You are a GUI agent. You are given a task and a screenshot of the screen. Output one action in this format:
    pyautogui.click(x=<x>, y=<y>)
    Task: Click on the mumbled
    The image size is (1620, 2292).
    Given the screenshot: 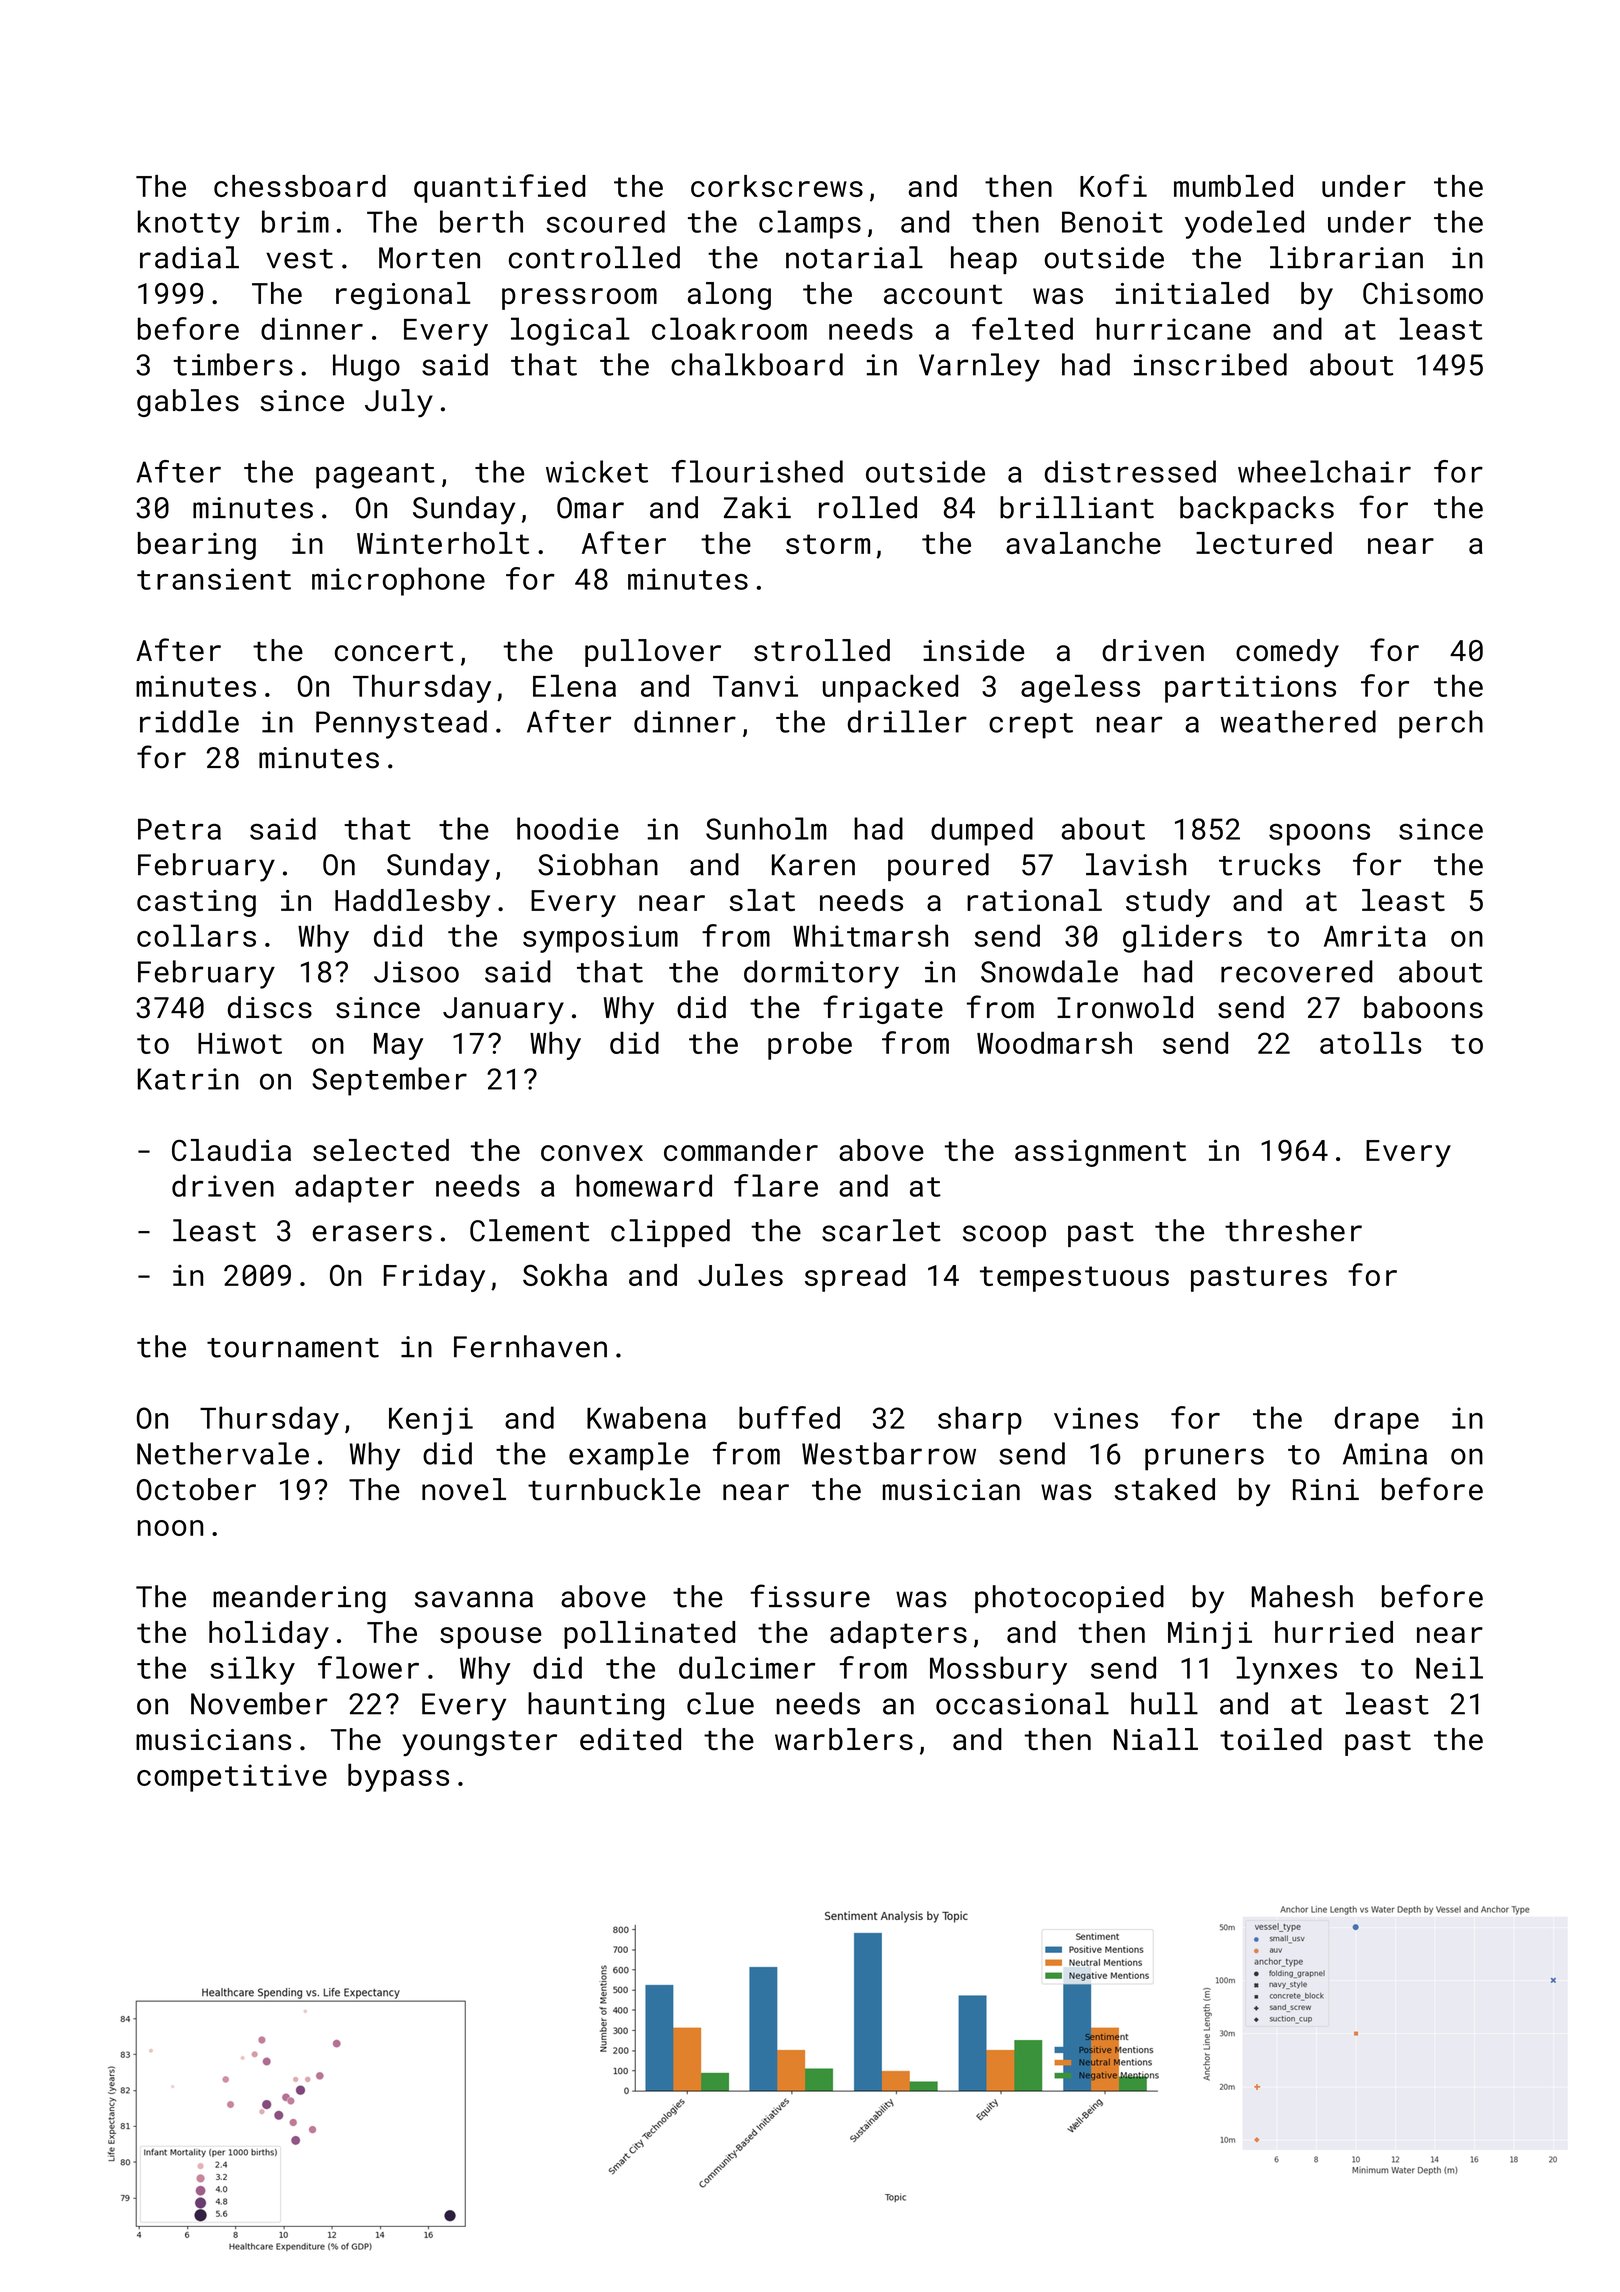 What is the action you would take?
    pyautogui.click(x=1233, y=186)
